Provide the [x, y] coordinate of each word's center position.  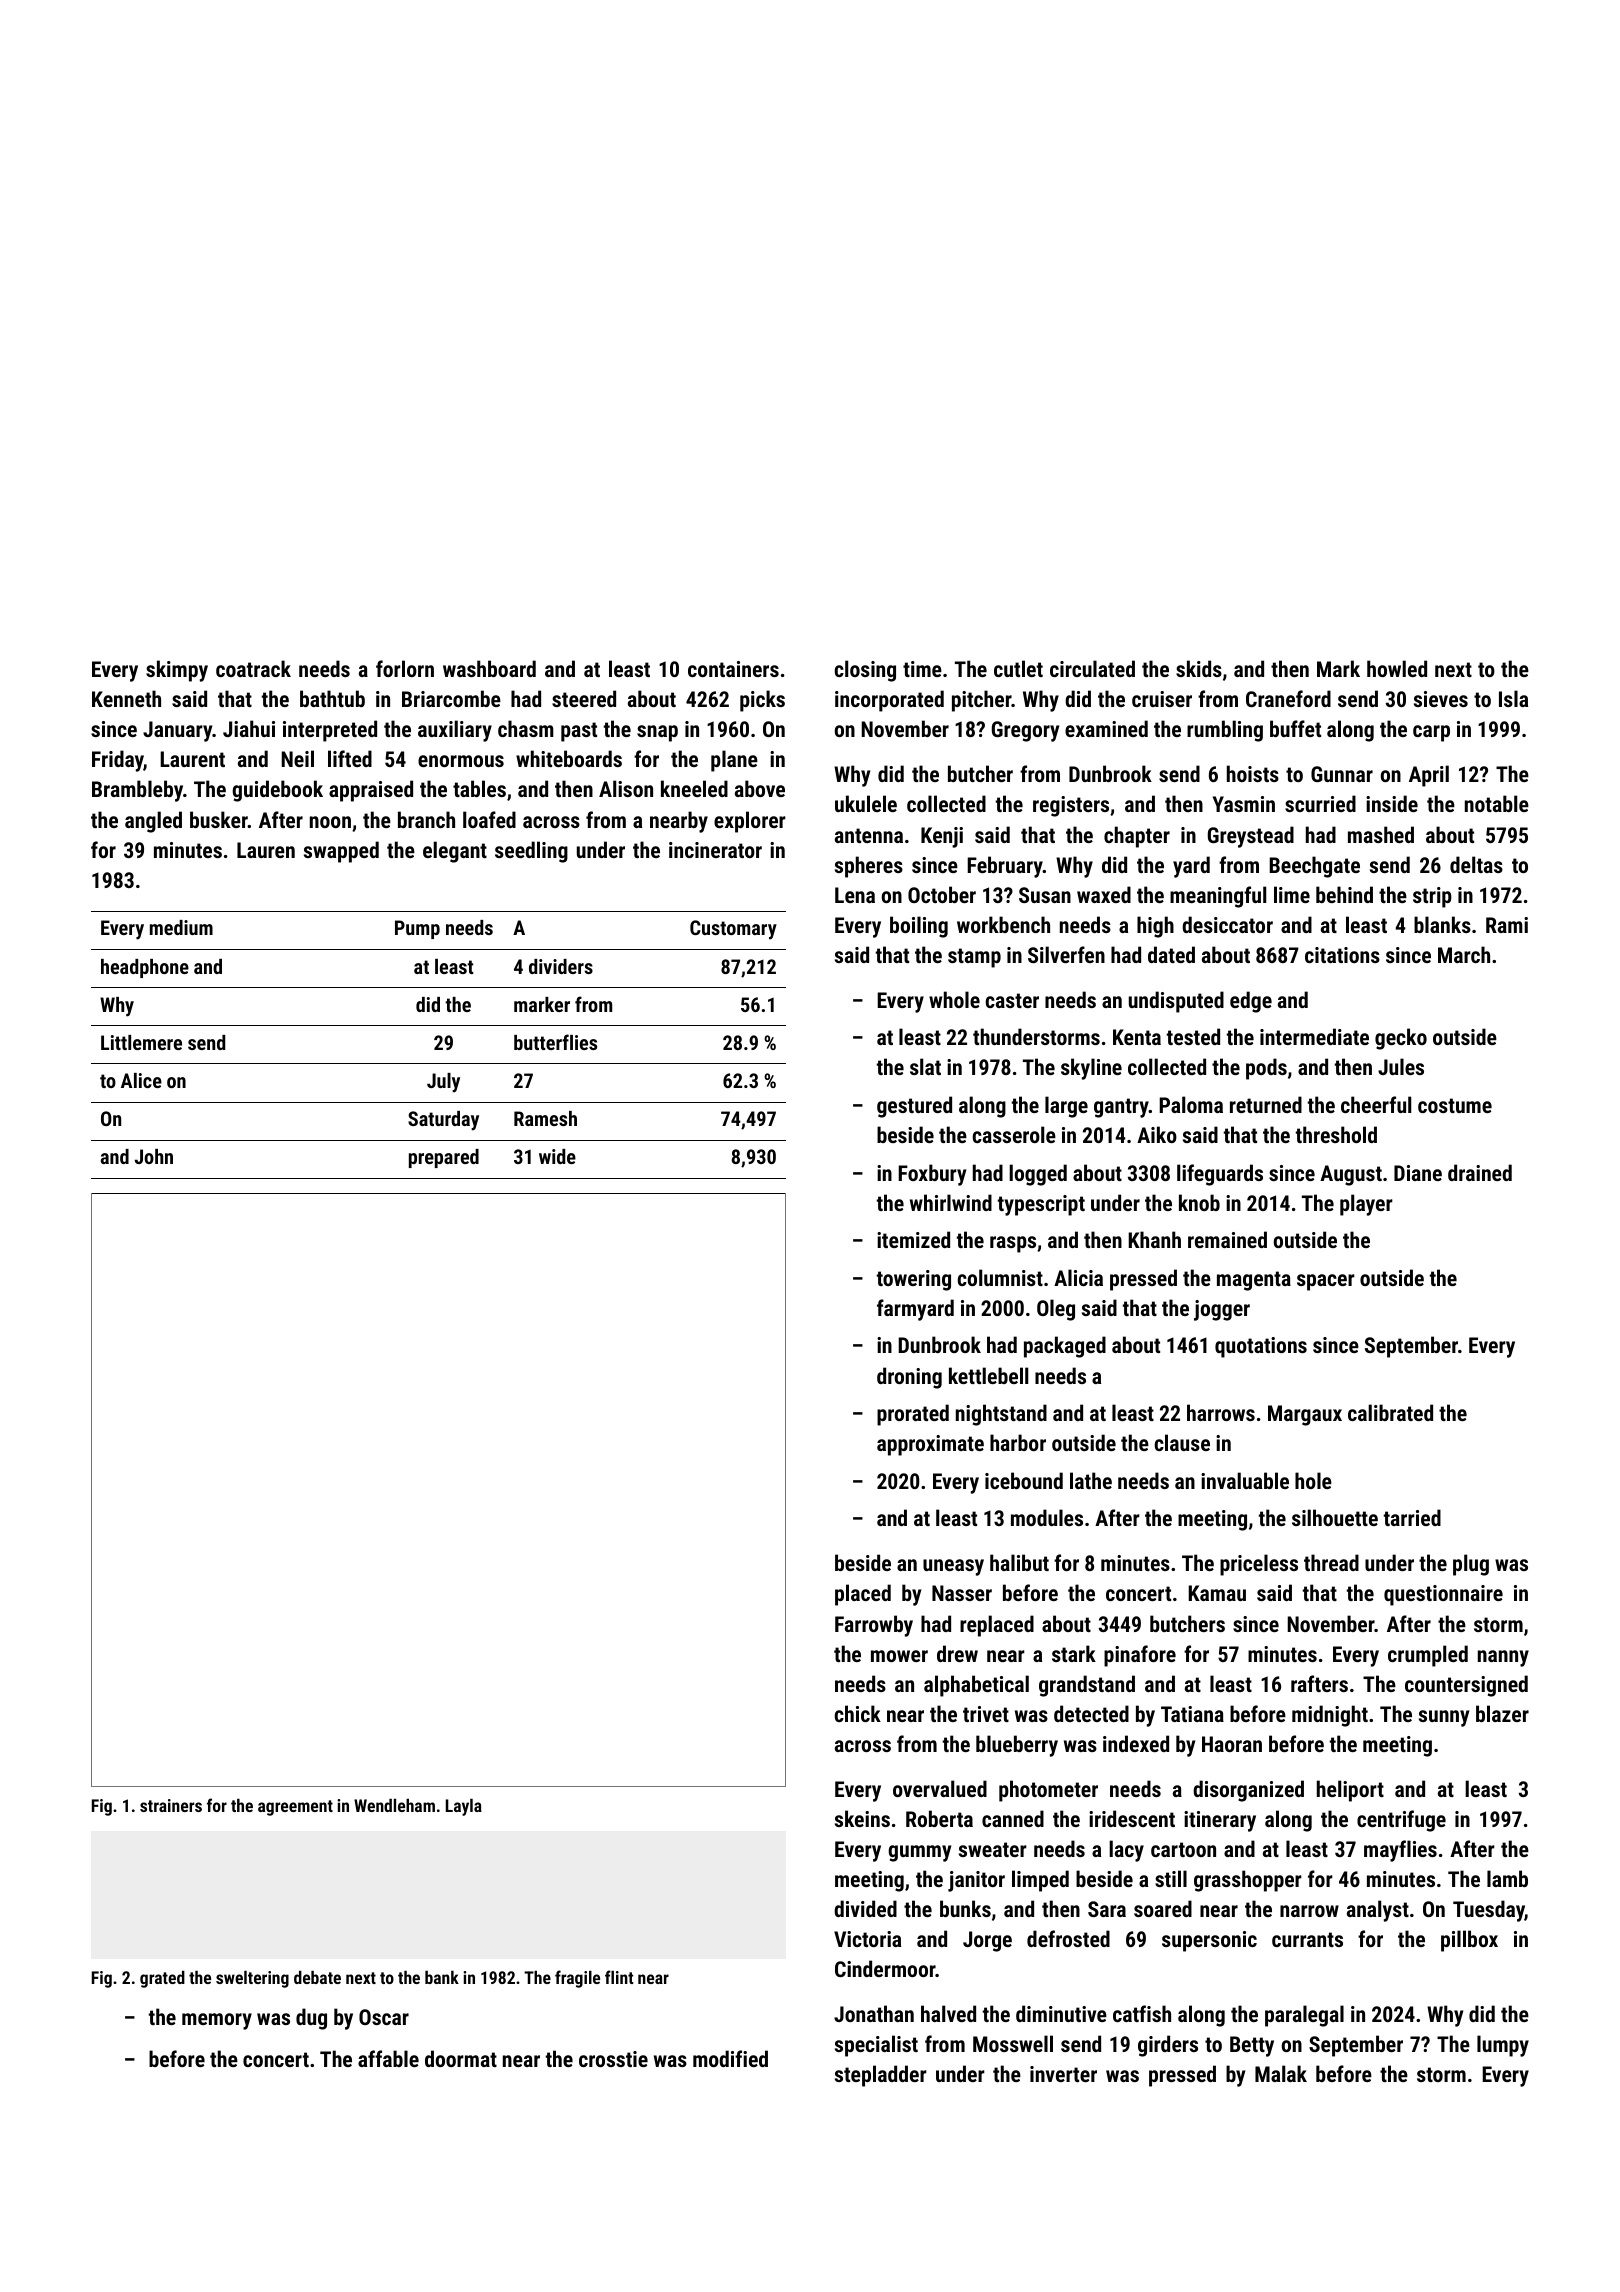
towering [914, 1280]
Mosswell [1013, 2043]
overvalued [940, 1788]
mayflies [1400, 1851]
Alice [141, 1080]
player [1366, 1205]
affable [388, 2058]
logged [1038, 1175]
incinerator [715, 850]
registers [1071, 806]
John [154, 1156]
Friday [118, 761]
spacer [1326, 1282]
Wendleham [394, 1805]
